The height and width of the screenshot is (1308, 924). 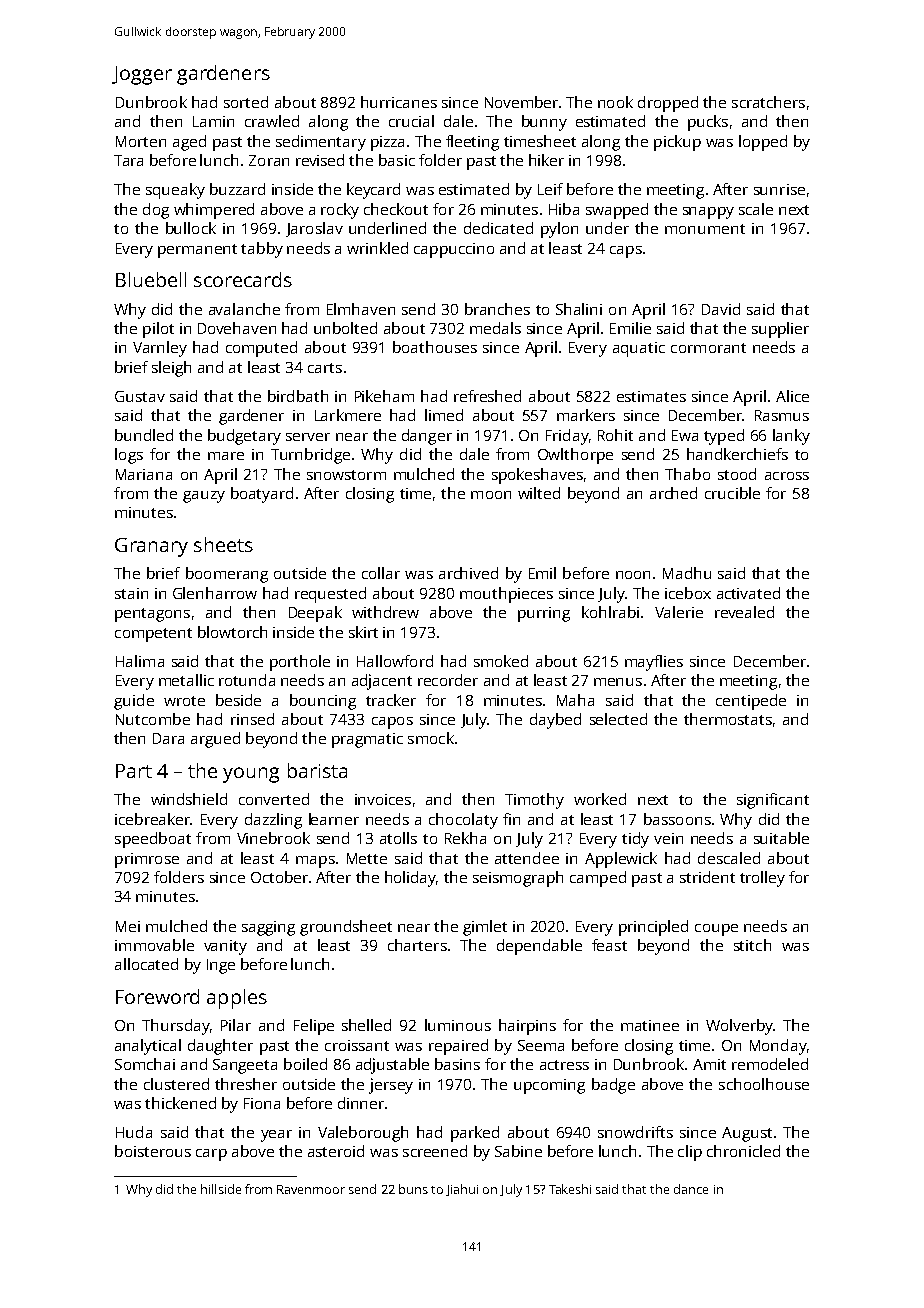 I want to click on Sabine, so click(x=518, y=1151).
